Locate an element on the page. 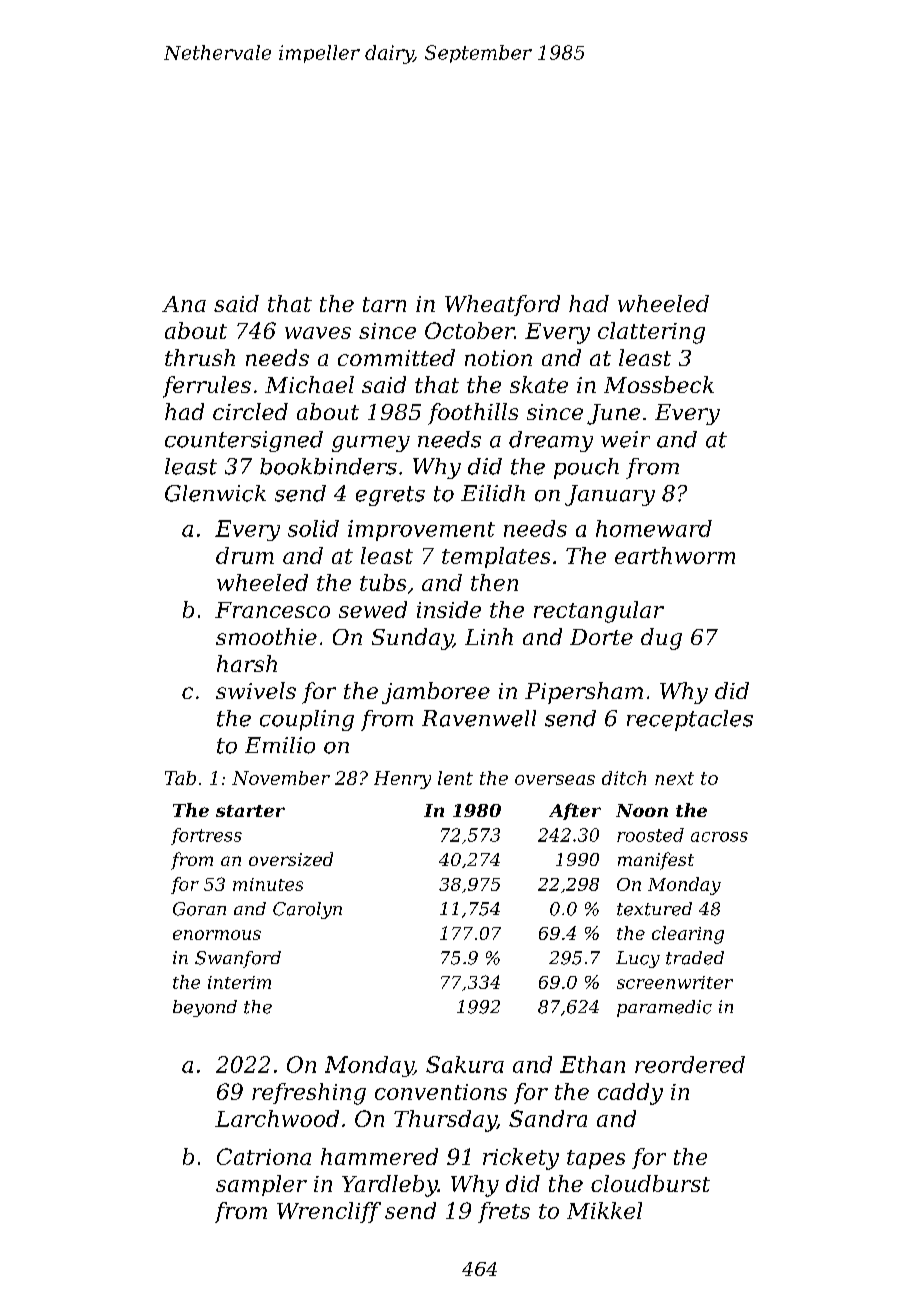 This image has width=924, height=1311. tarn is located at coordinates (384, 304).
